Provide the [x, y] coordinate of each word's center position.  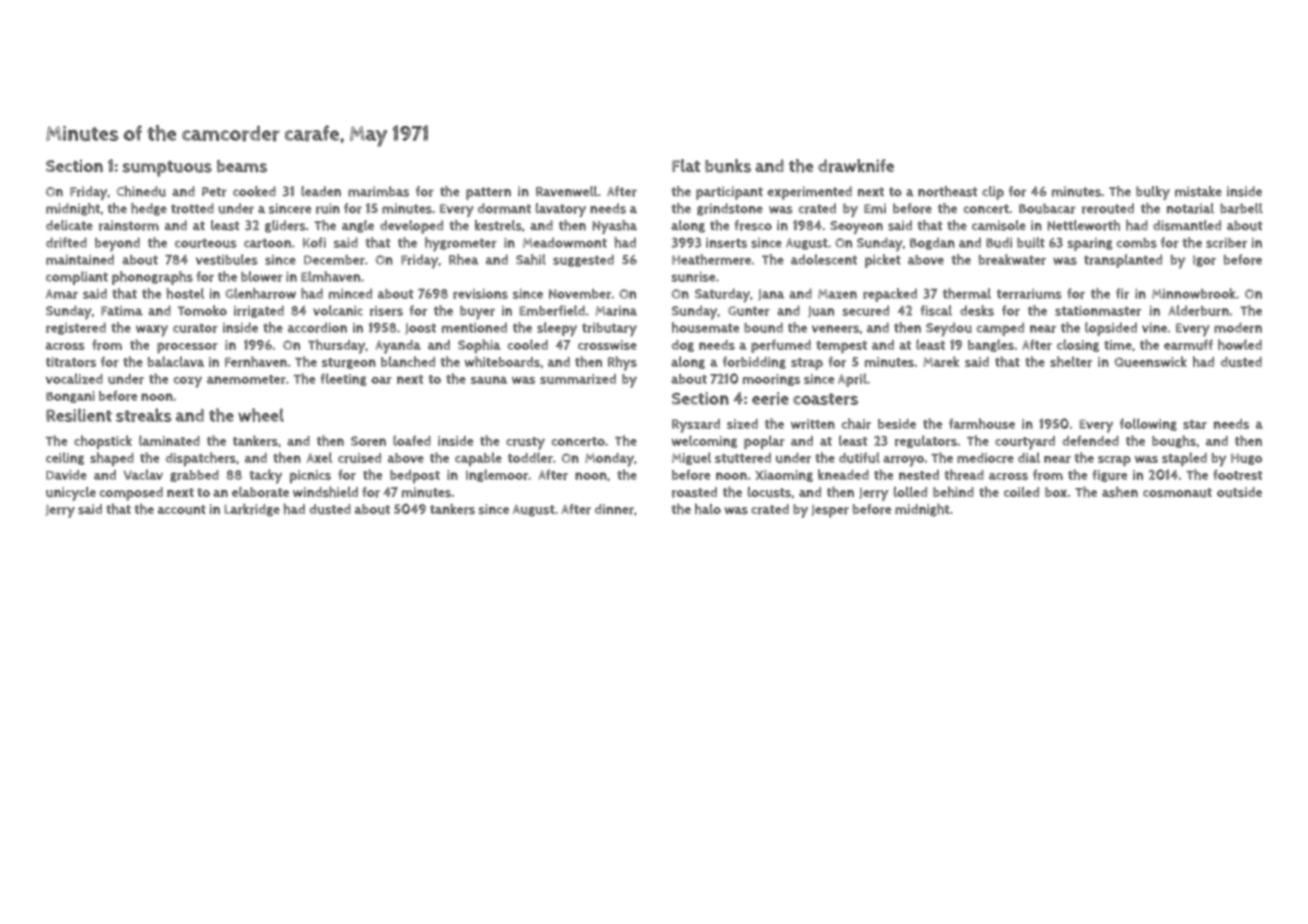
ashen [1120, 492]
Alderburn [1198, 310]
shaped [112, 459]
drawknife [856, 166]
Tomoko [202, 310]
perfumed [781, 346]
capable [478, 459]
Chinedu [141, 191]
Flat [686, 165]
